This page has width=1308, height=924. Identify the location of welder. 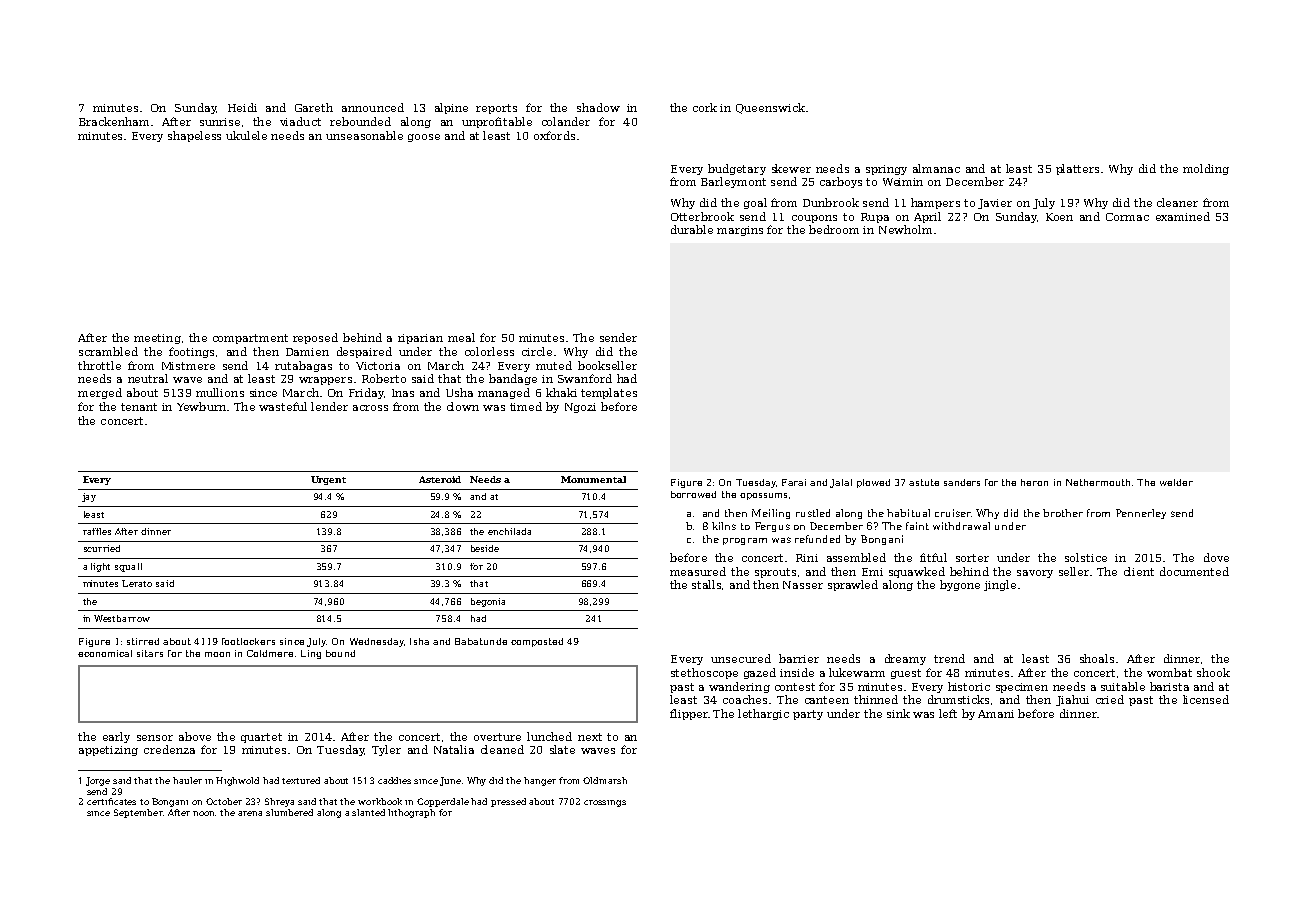
(1176, 482).
